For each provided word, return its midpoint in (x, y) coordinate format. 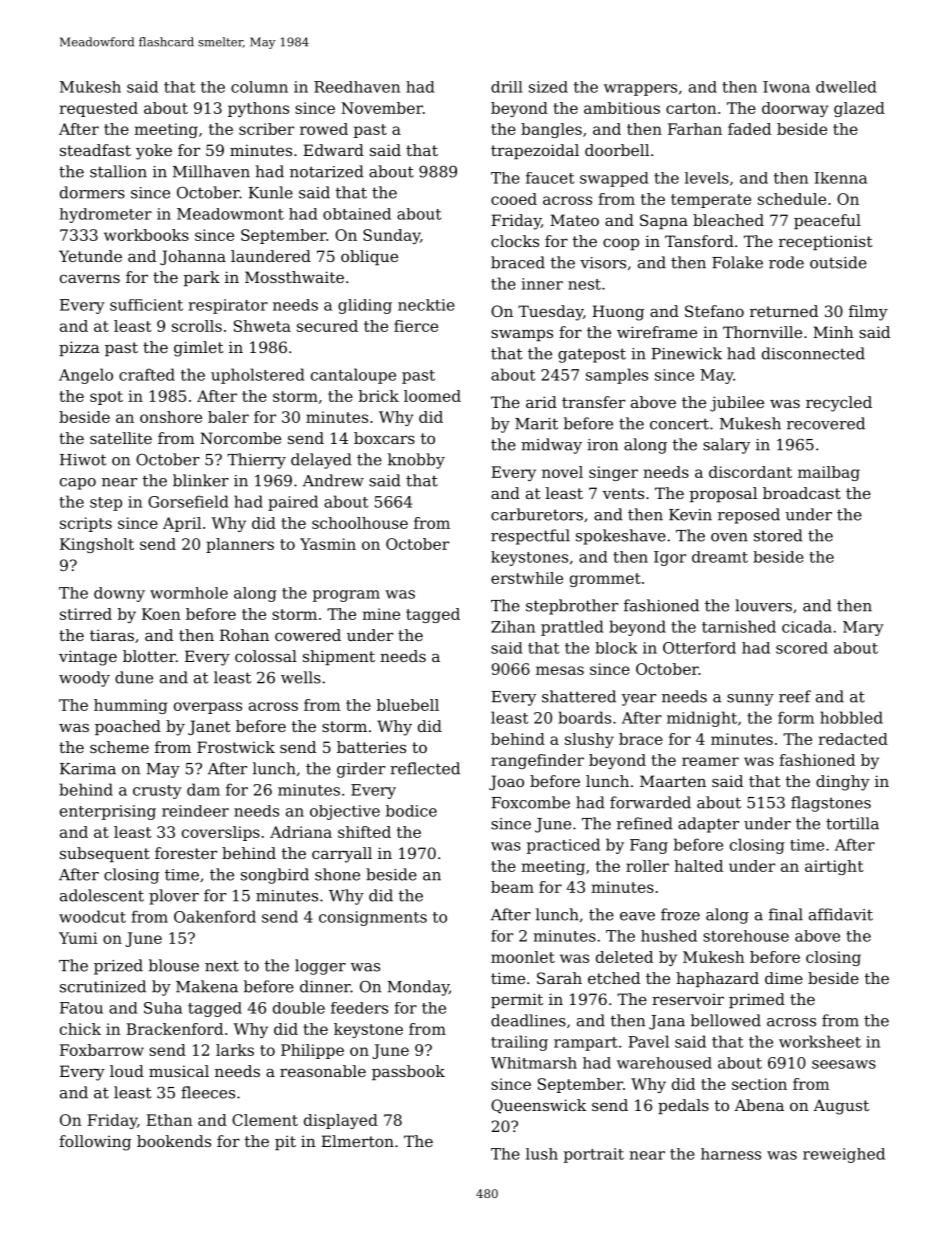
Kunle (270, 192)
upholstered (258, 376)
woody (84, 679)
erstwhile (527, 578)
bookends (174, 1141)
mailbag (829, 473)
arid (541, 402)
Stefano (714, 311)
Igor (670, 558)
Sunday (391, 236)
